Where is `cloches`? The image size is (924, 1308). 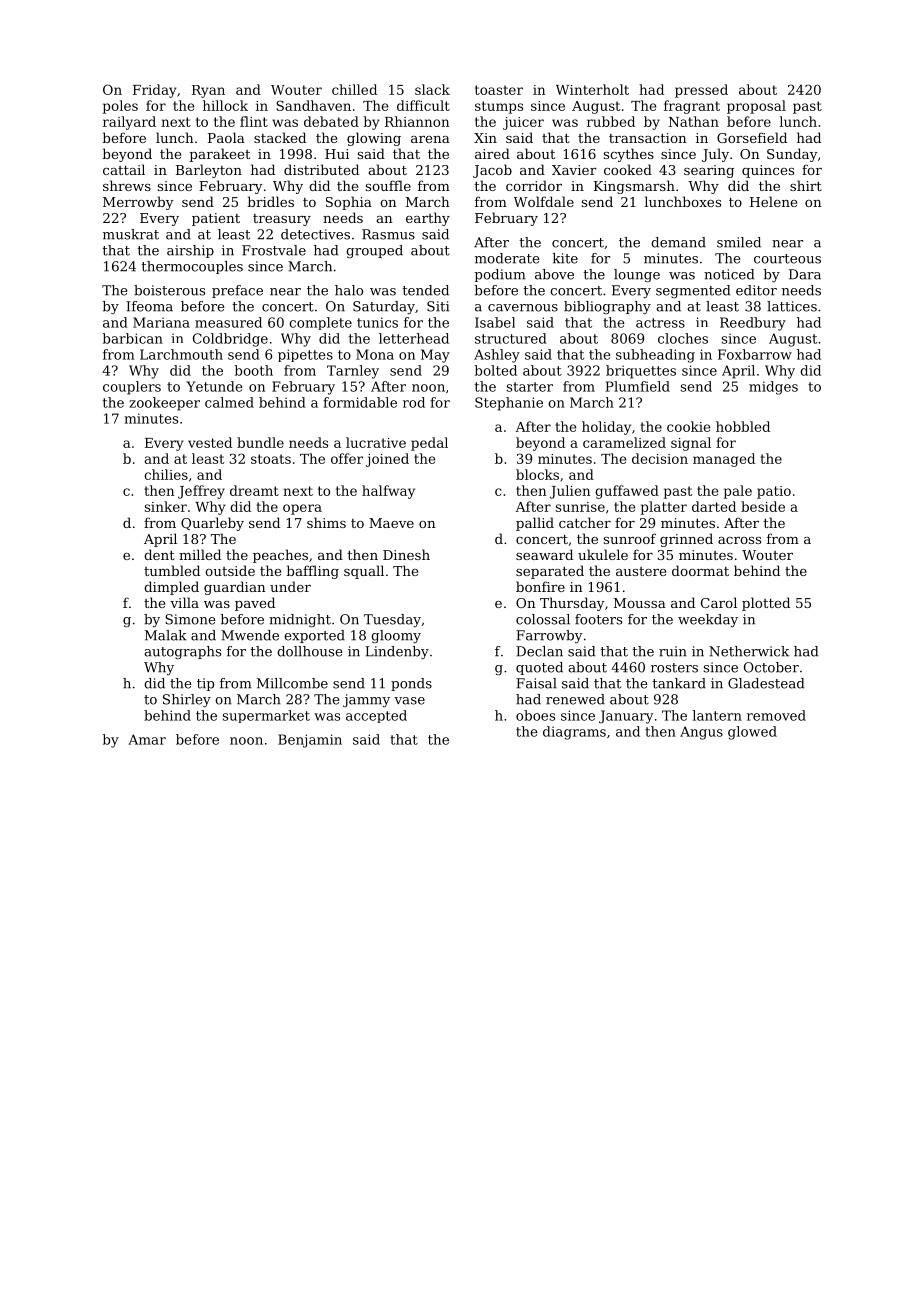
cloches is located at coordinates (683, 338).
